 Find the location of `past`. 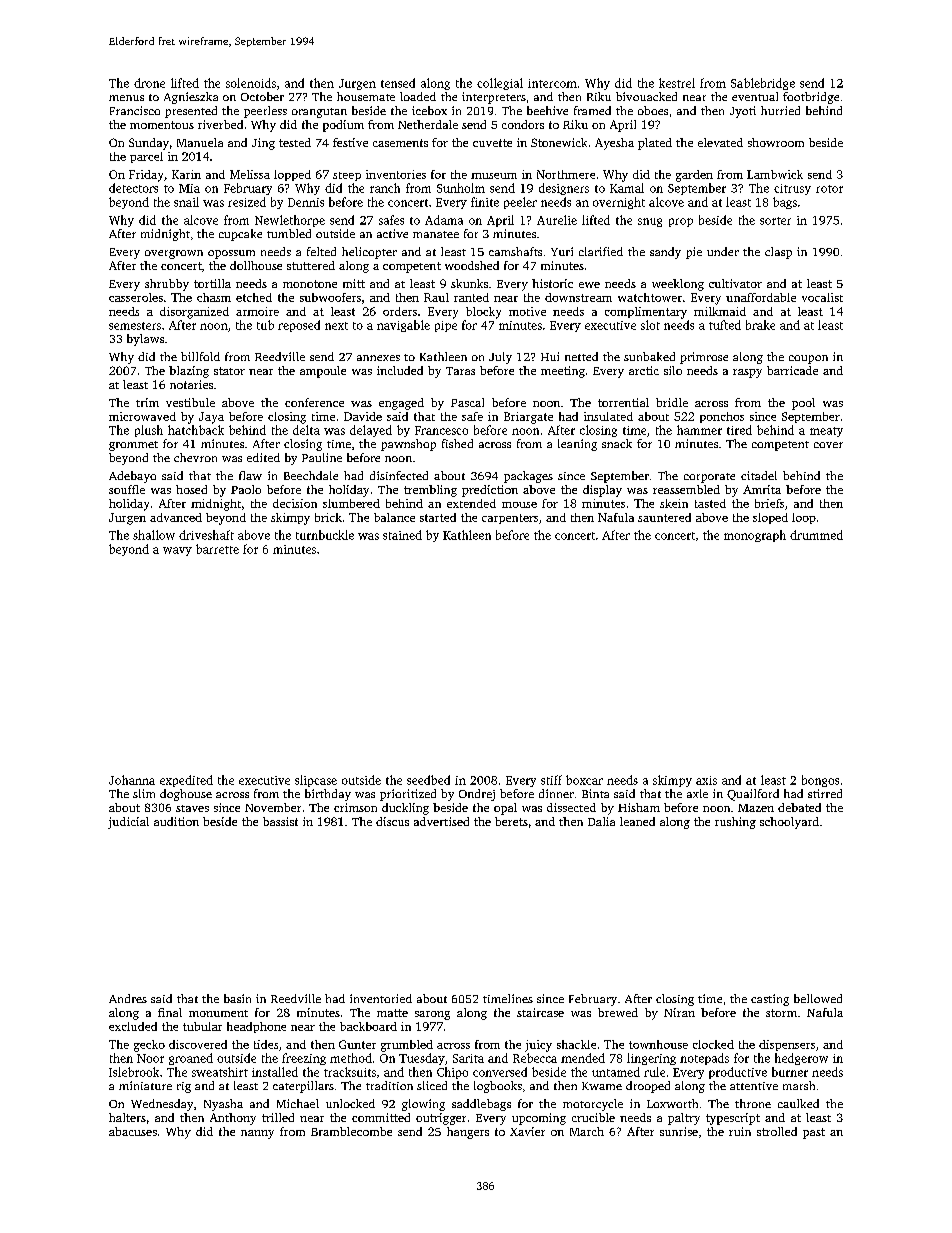

past is located at coordinates (814, 1133).
